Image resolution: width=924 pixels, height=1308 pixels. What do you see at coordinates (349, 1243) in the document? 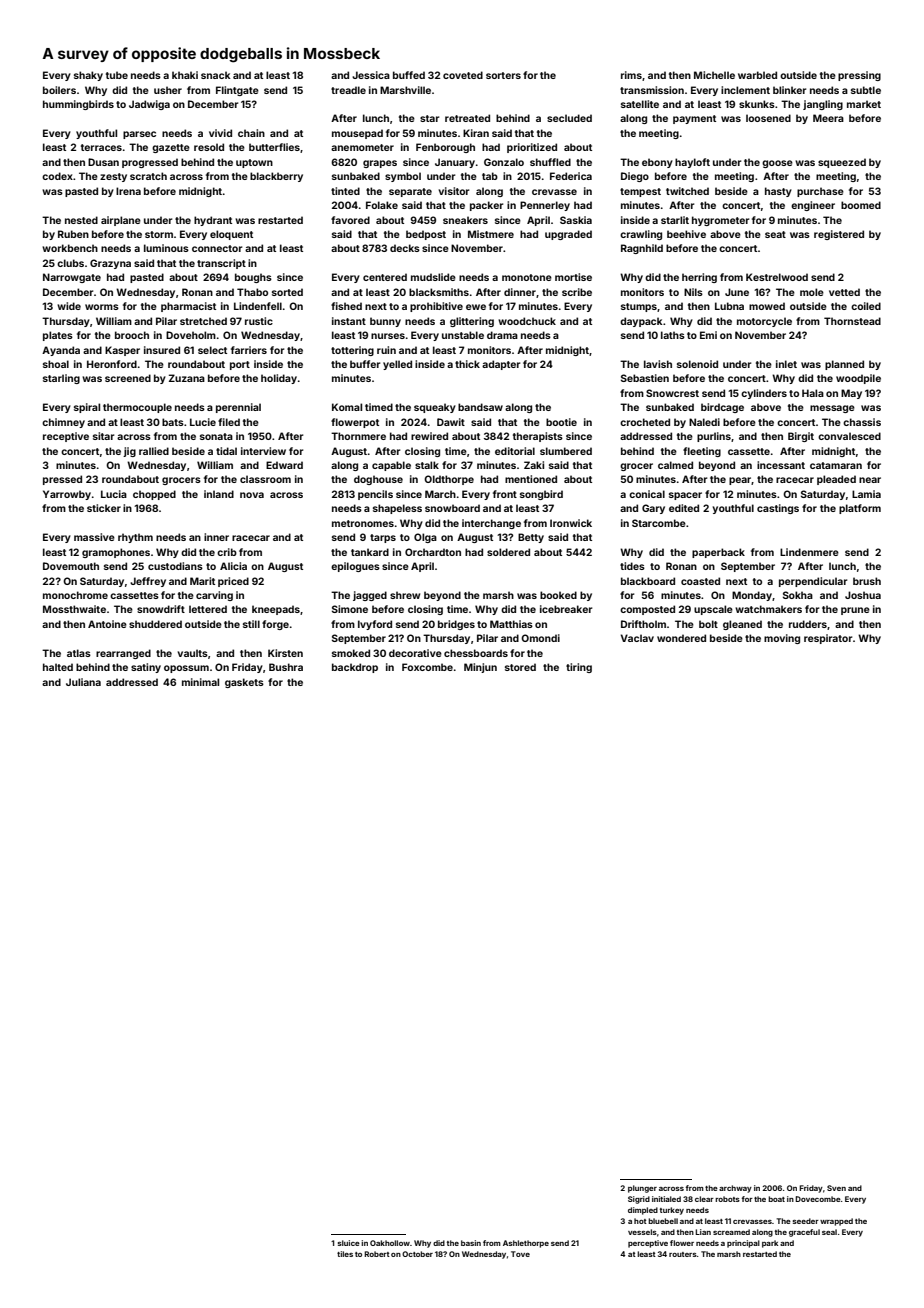
I see `sluice` at bounding box center [349, 1243].
